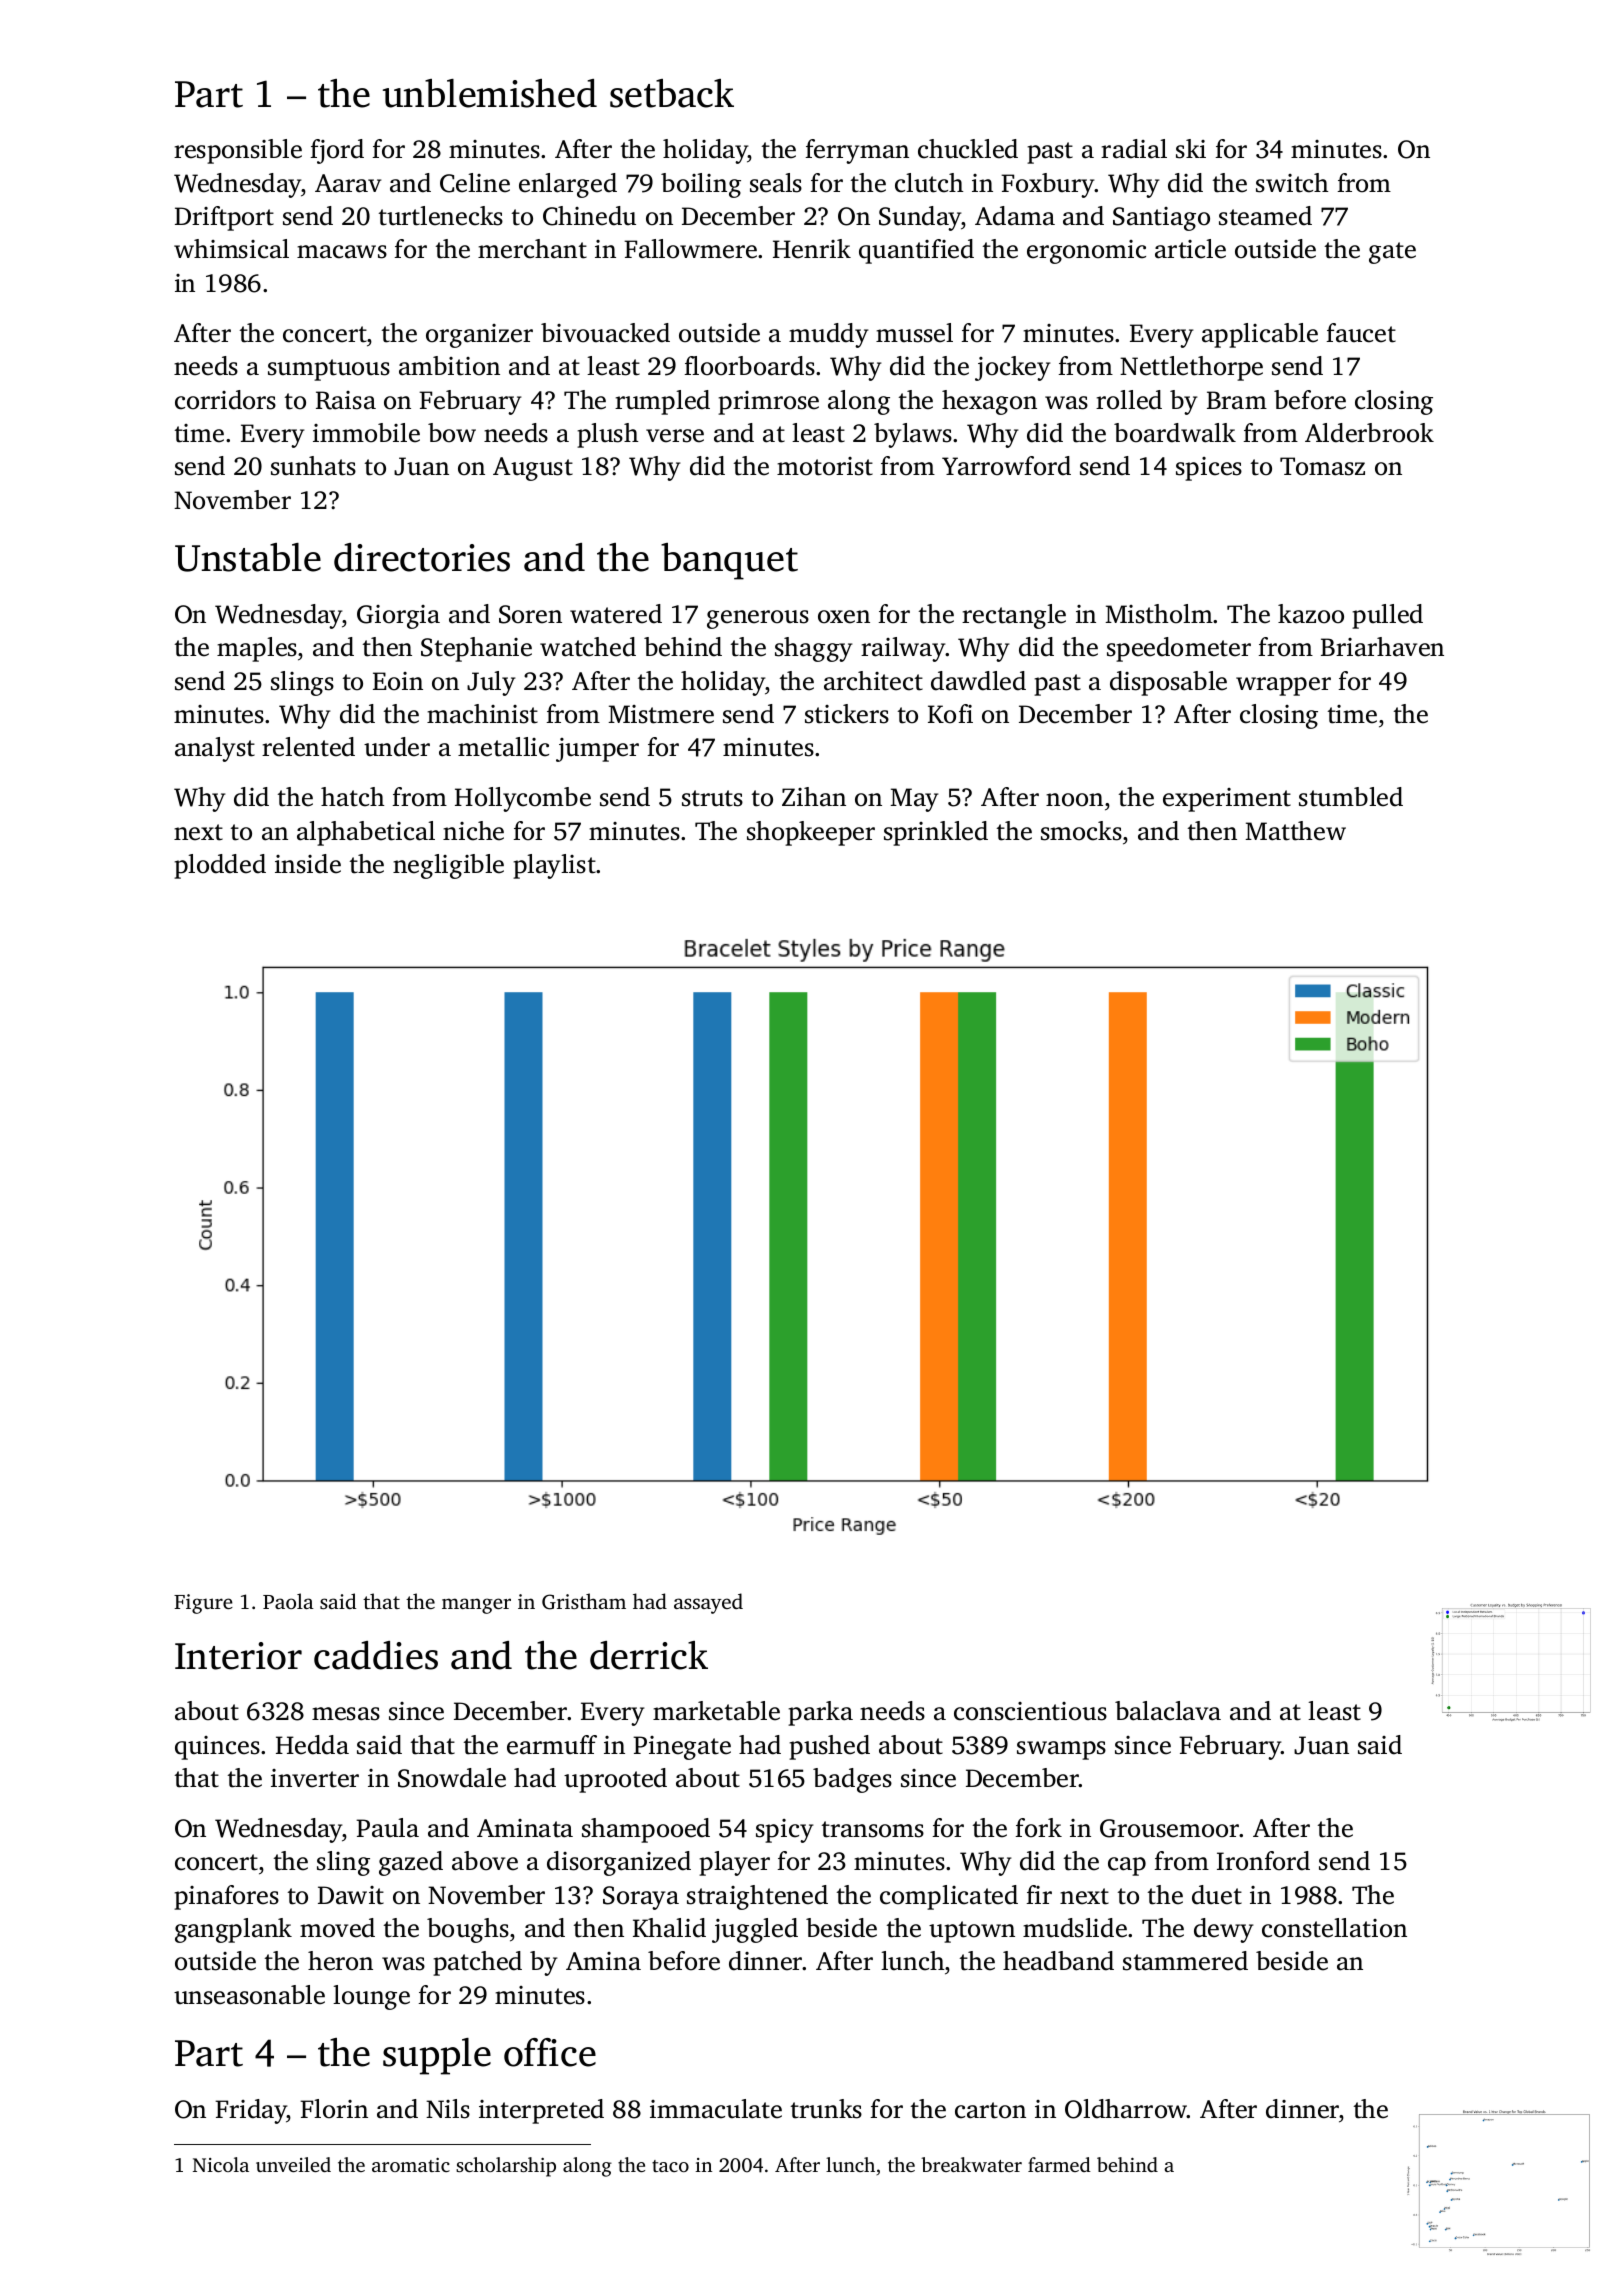 Image resolution: width=1620 pixels, height=2292 pixels. I want to click on responsible, so click(238, 151).
